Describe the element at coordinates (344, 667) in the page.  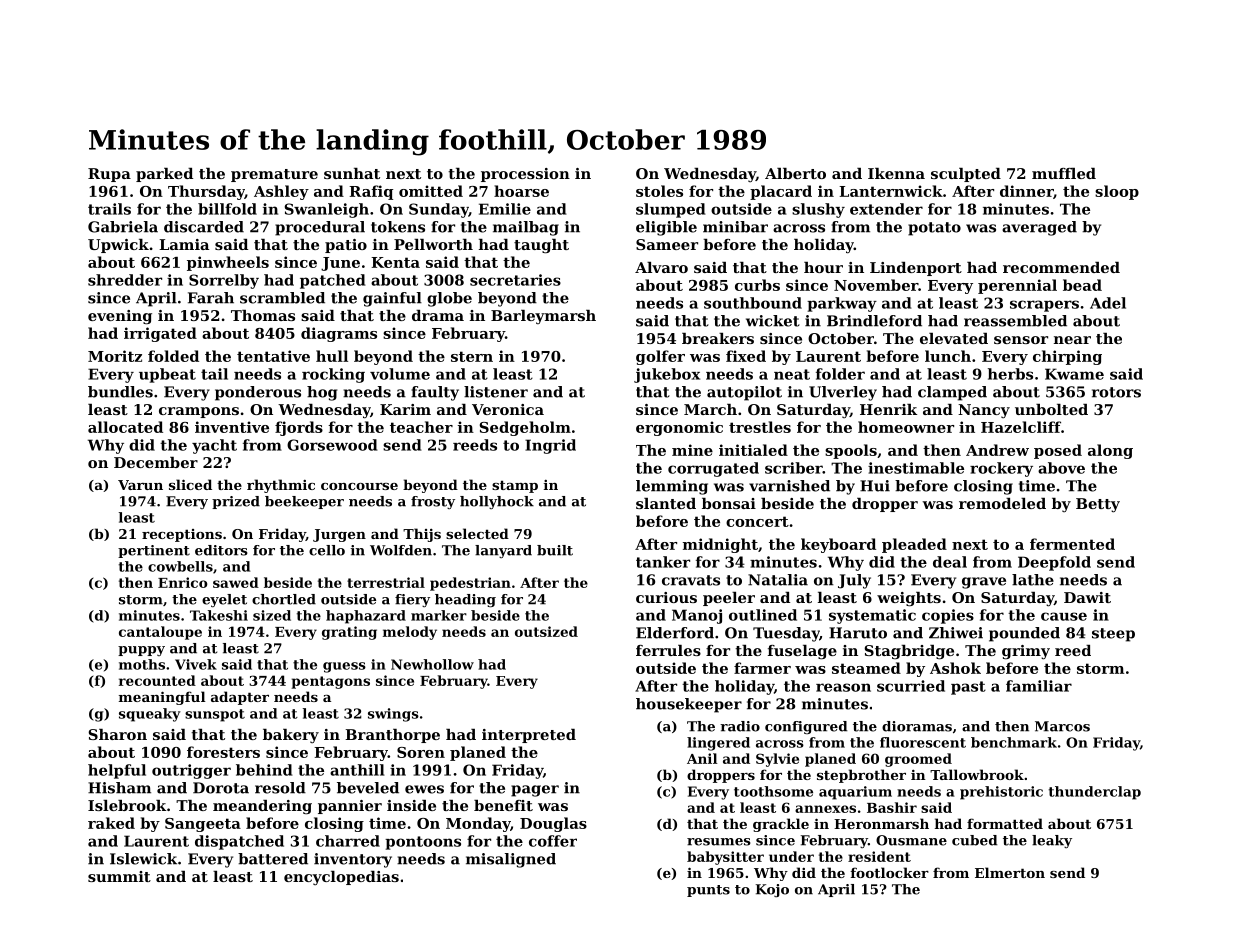
I see `guess` at that location.
